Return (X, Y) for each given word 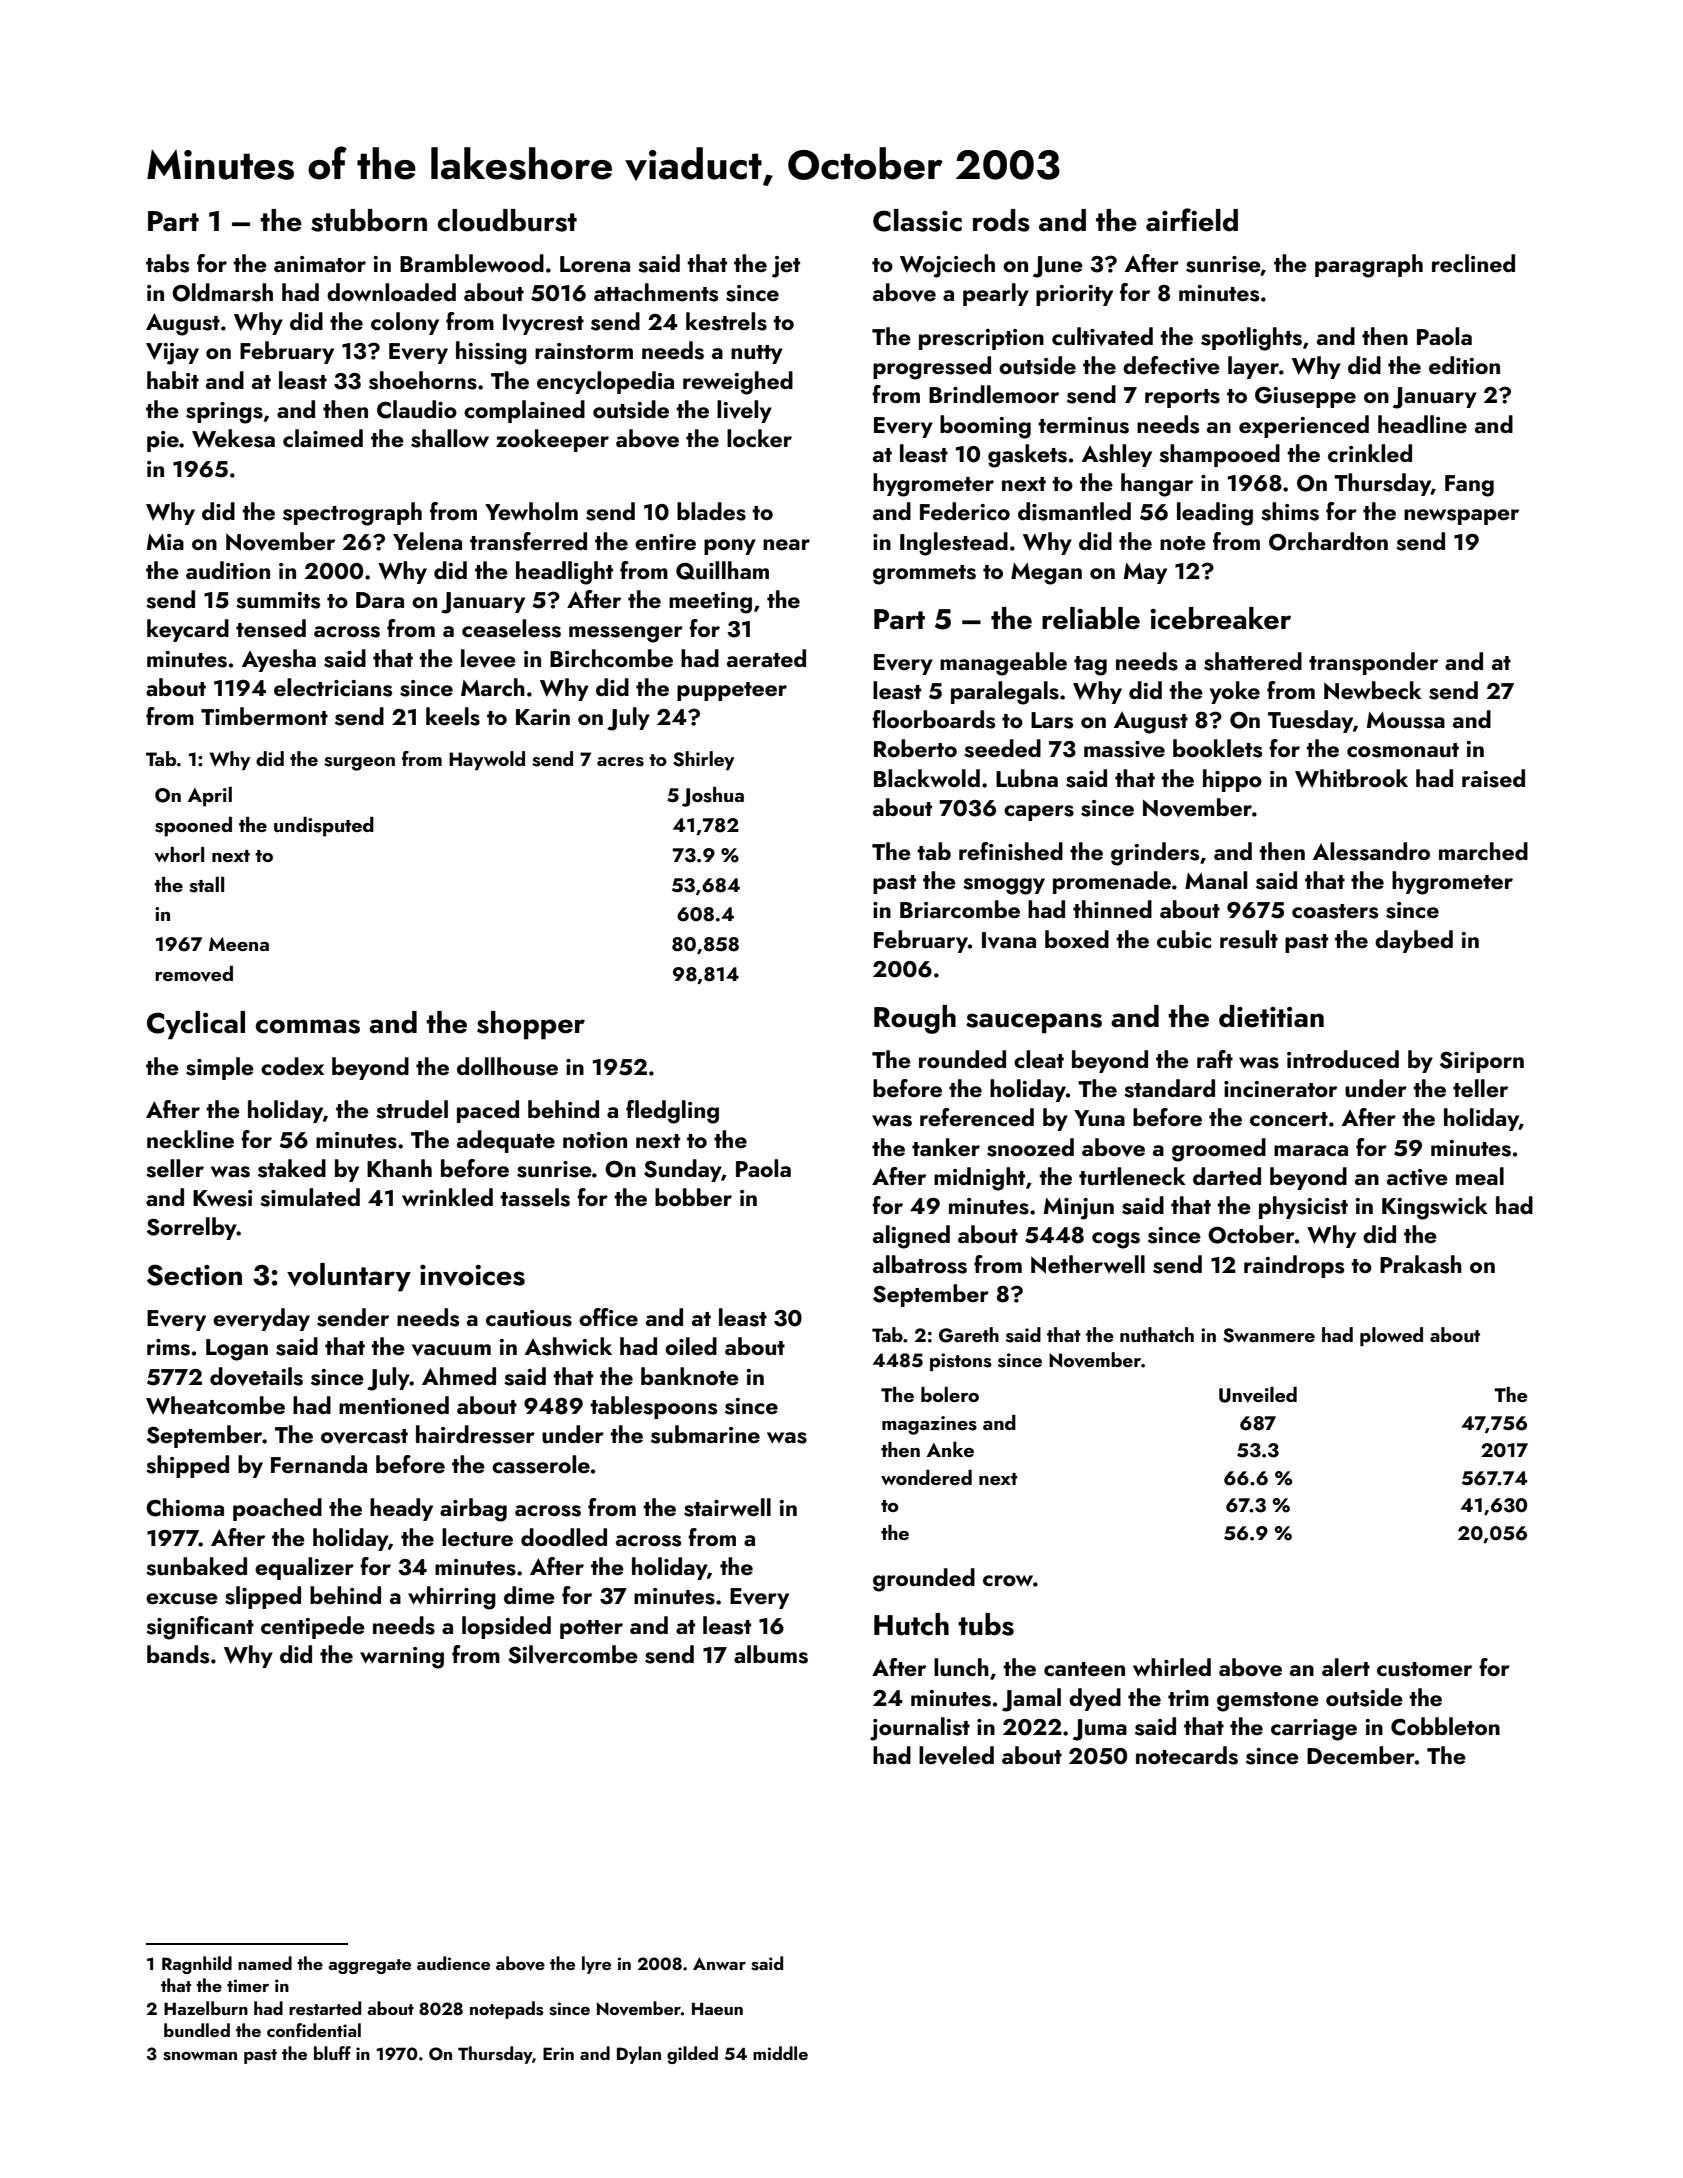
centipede (313, 1627)
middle (780, 2053)
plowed (1391, 1336)
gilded (692, 2055)
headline (1422, 424)
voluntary (349, 1277)
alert (1346, 1667)
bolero (950, 1394)
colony (405, 323)
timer (248, 1985)
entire (665, 542)
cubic (1184, 939)
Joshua (713, 797)
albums (771, 1654)
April (210, 797)
